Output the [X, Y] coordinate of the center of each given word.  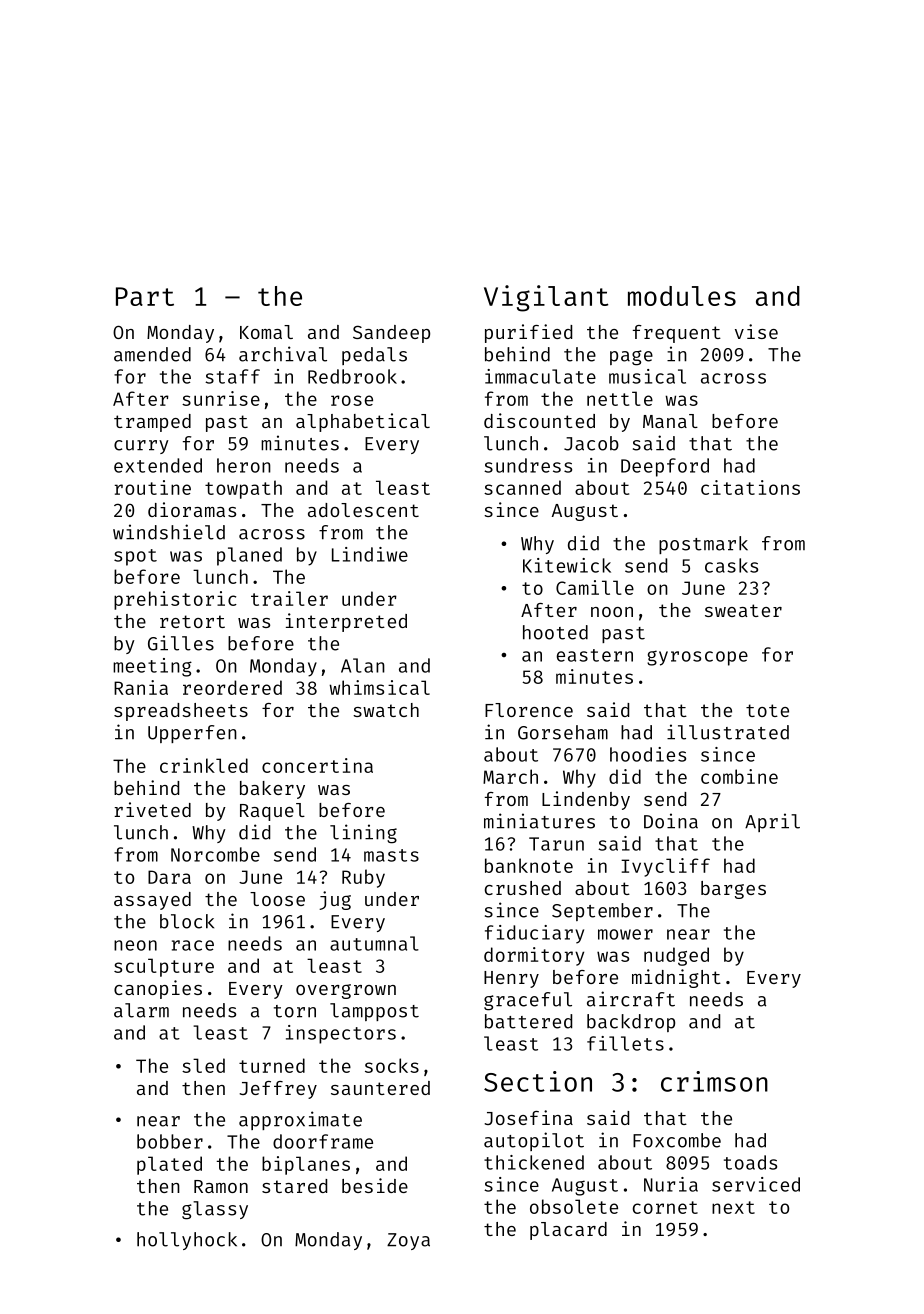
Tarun [556, 844]
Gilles [181, 643]
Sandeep [391, 334]
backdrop [631, 1023]
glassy [215, 1210]
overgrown [346, 991]
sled [203, 1065]
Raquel [272, 812]
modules [682, 296]
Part [145, 296]
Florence [529, 710]
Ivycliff [665, 867]
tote [767, 710]
